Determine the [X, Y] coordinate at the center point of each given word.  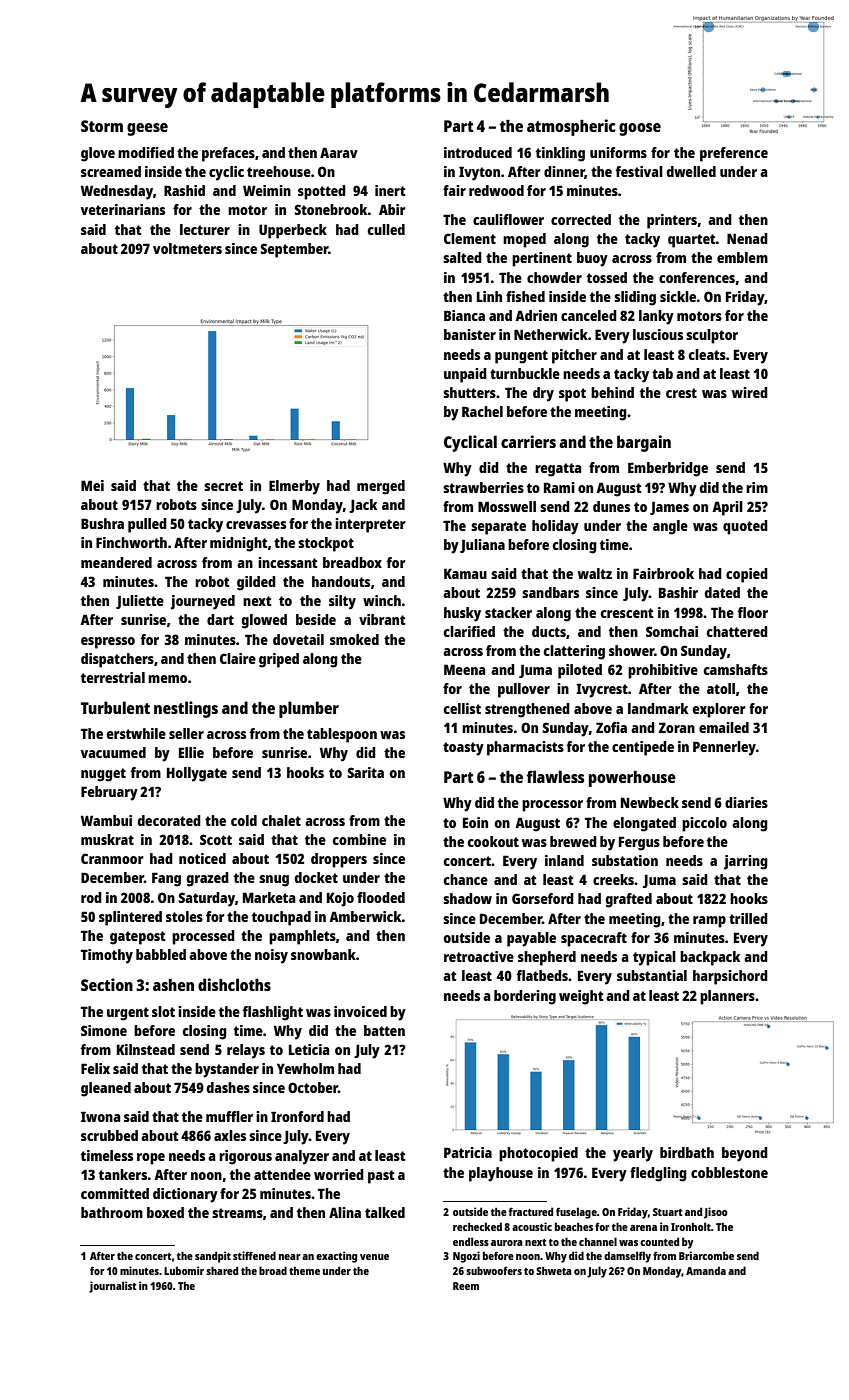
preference [734, 154]
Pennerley [724, 748]
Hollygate [197, 774]
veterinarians [123, 209]
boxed [165, 1212]
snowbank [323, 954]
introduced [478, 152]
